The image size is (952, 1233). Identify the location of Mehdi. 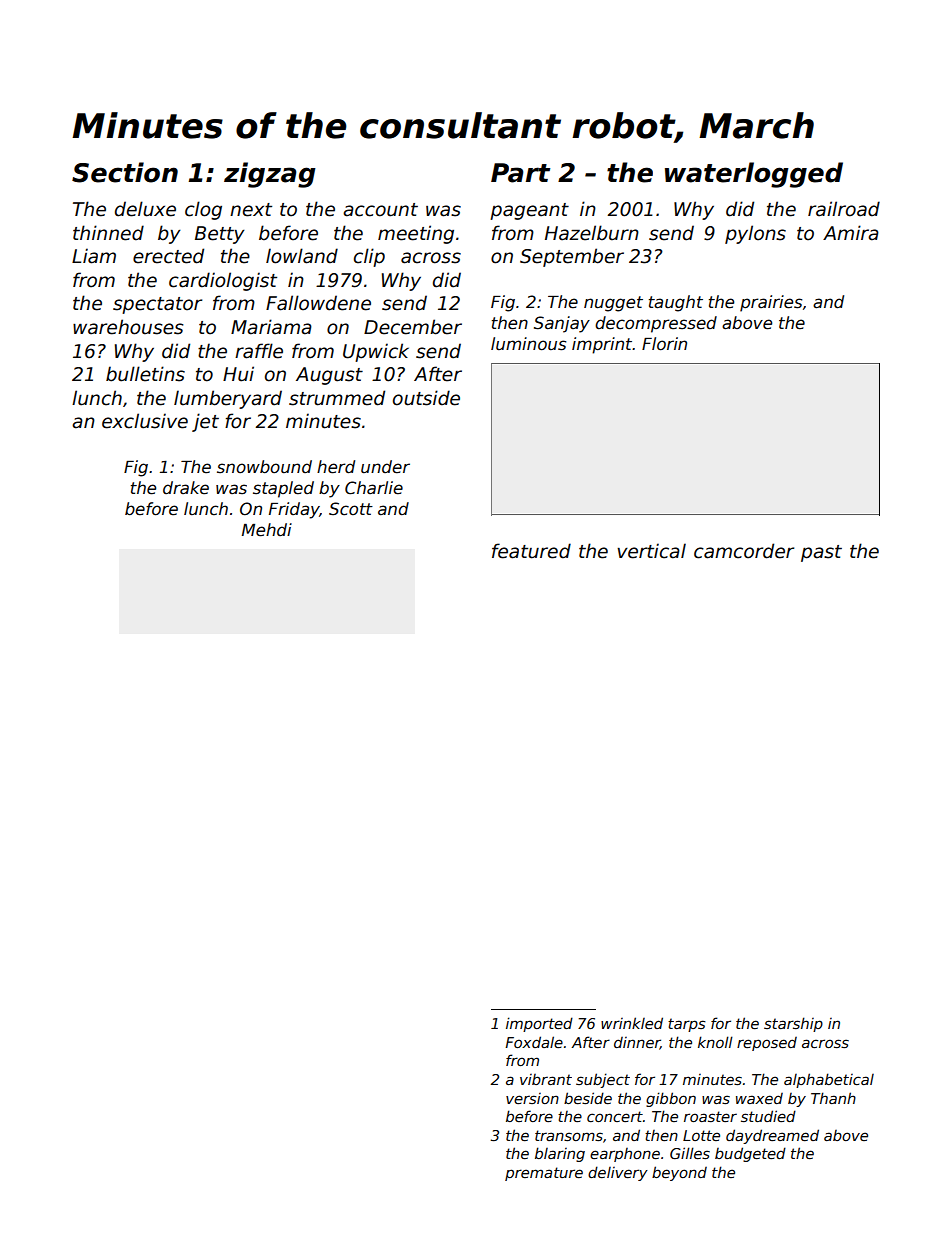
(267, 530).
